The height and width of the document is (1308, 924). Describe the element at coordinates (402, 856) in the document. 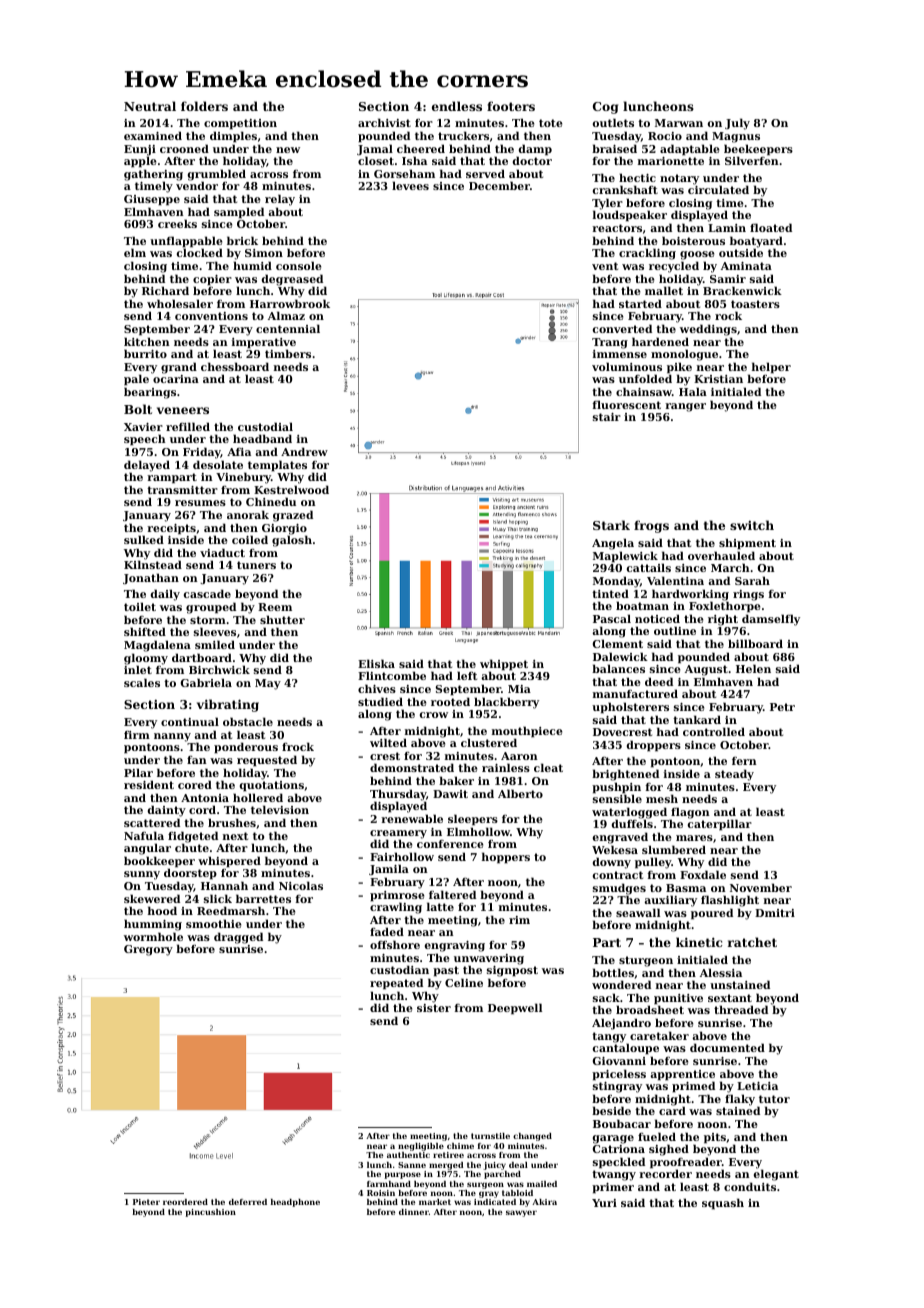

I see `Fairhollow` at that location.
